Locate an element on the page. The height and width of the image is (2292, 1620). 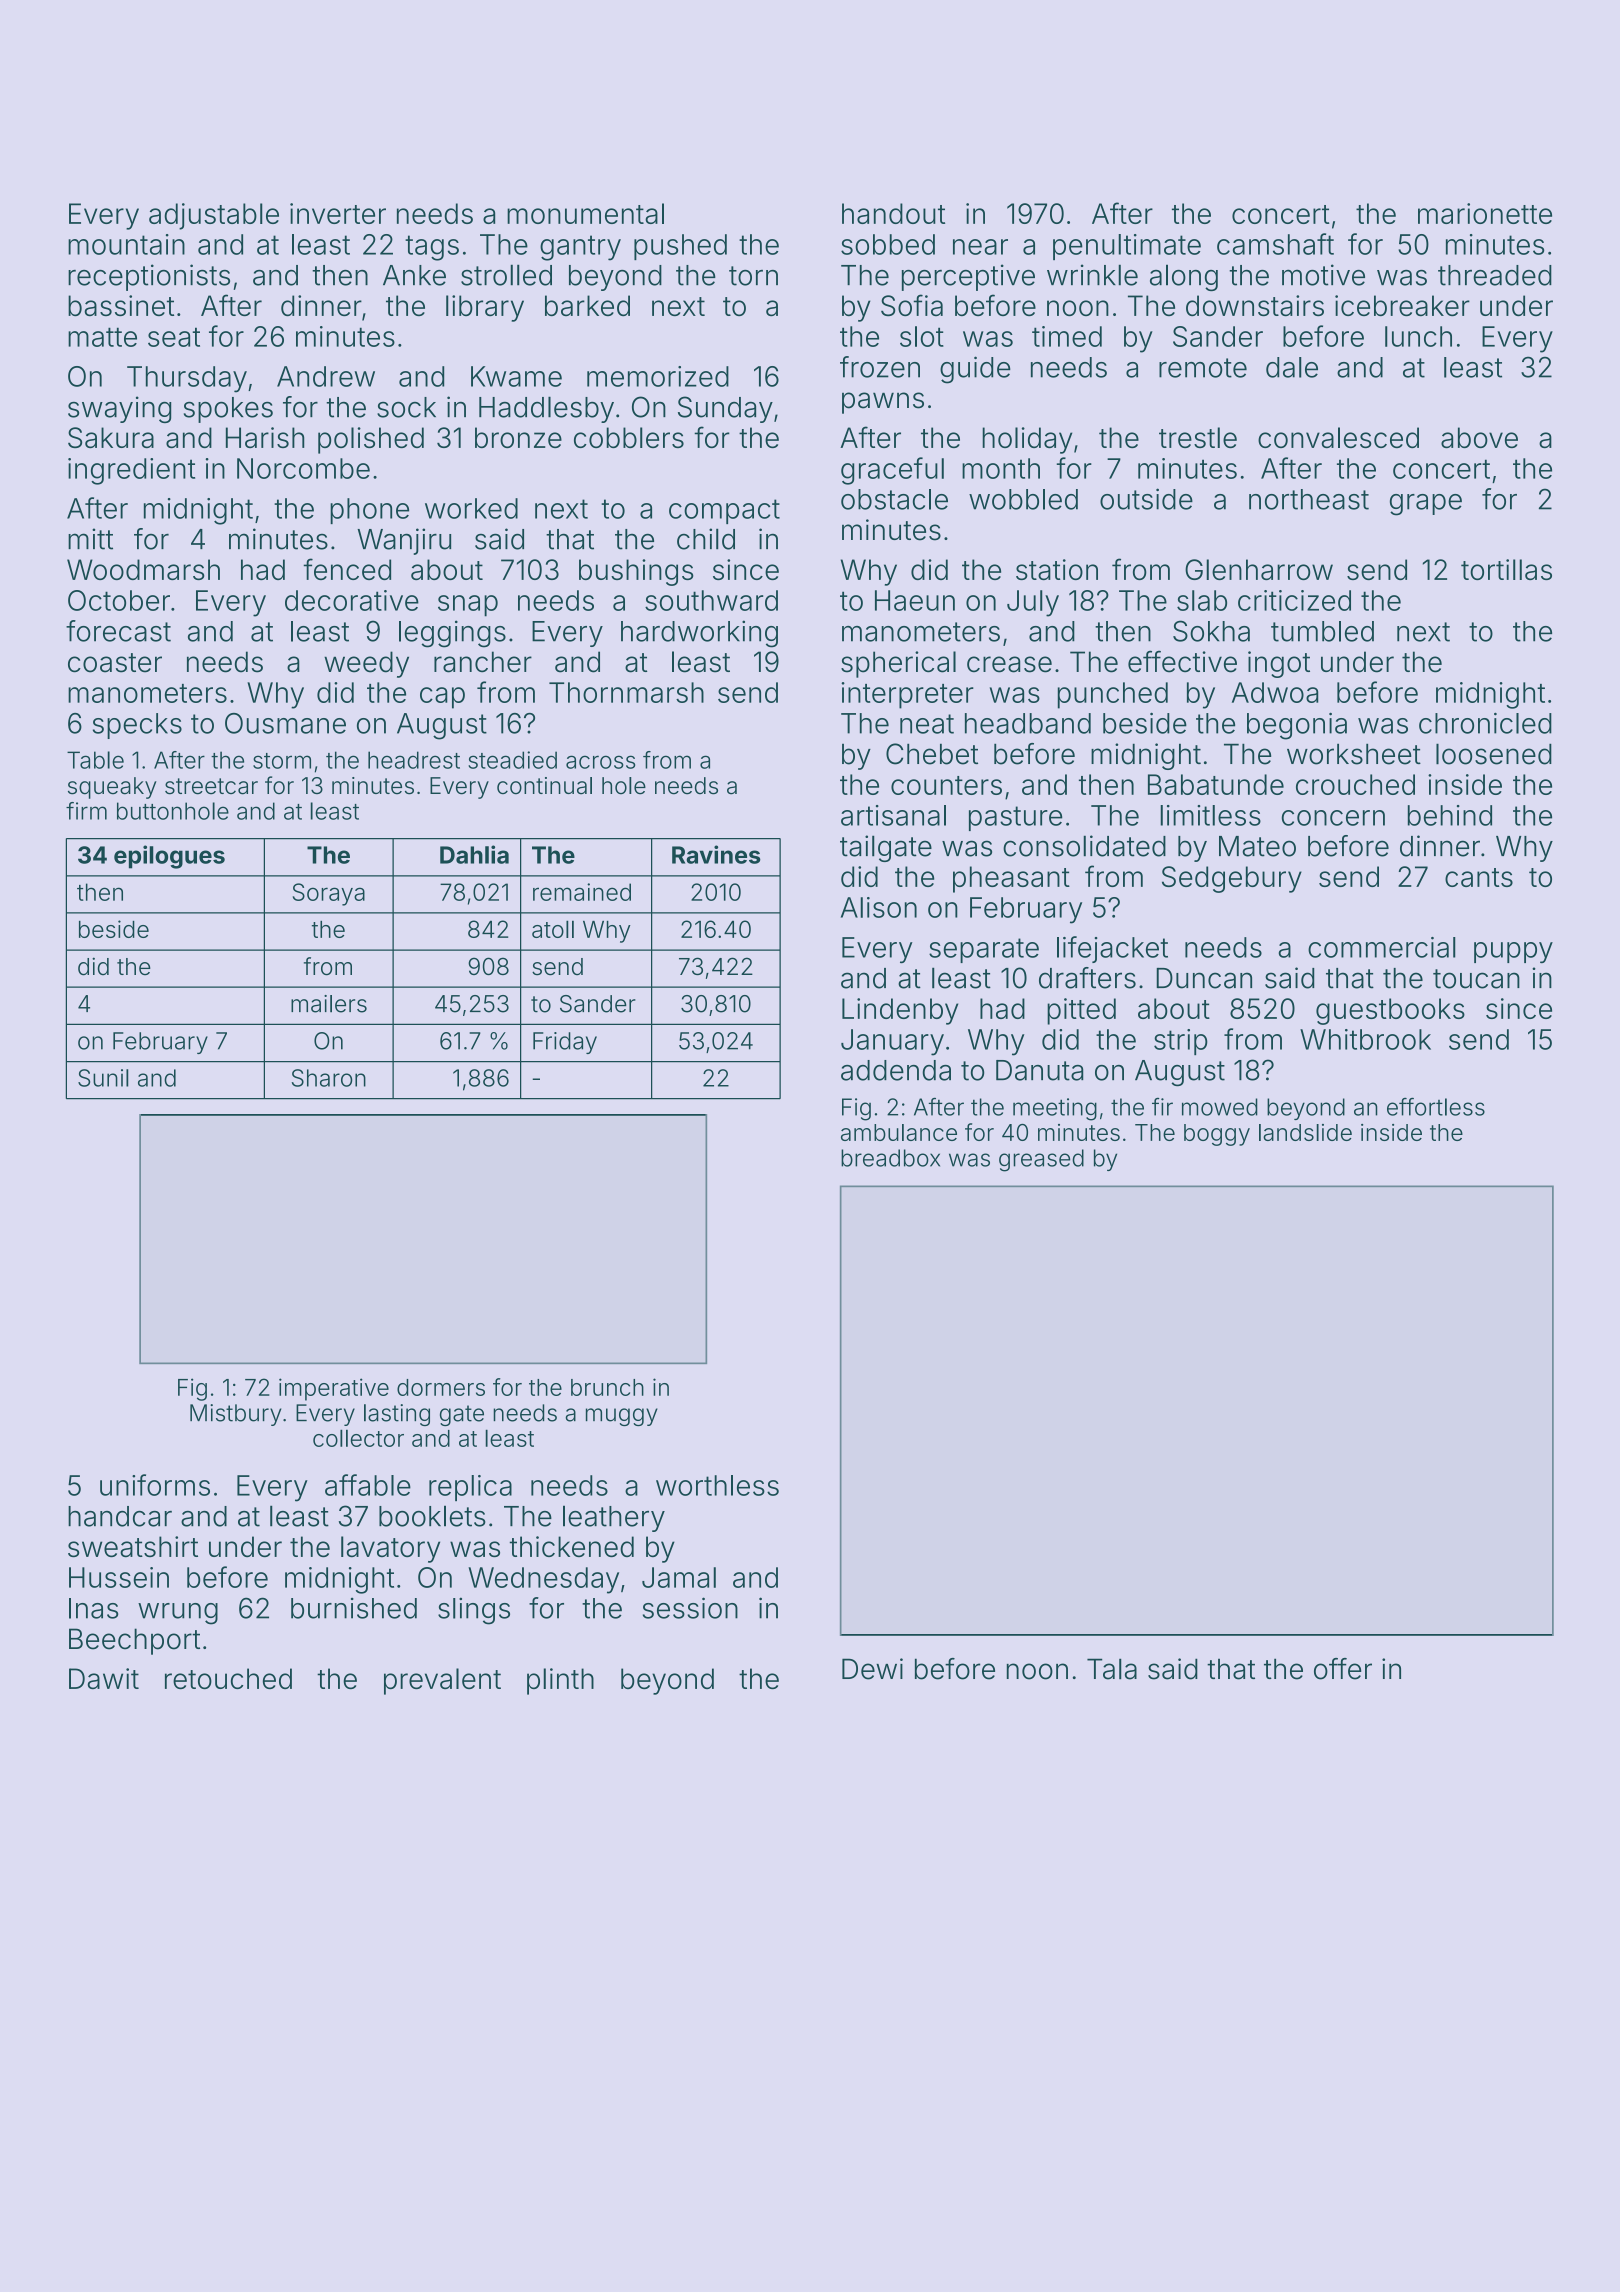
brunch is located at coordinates (607, 1387).
